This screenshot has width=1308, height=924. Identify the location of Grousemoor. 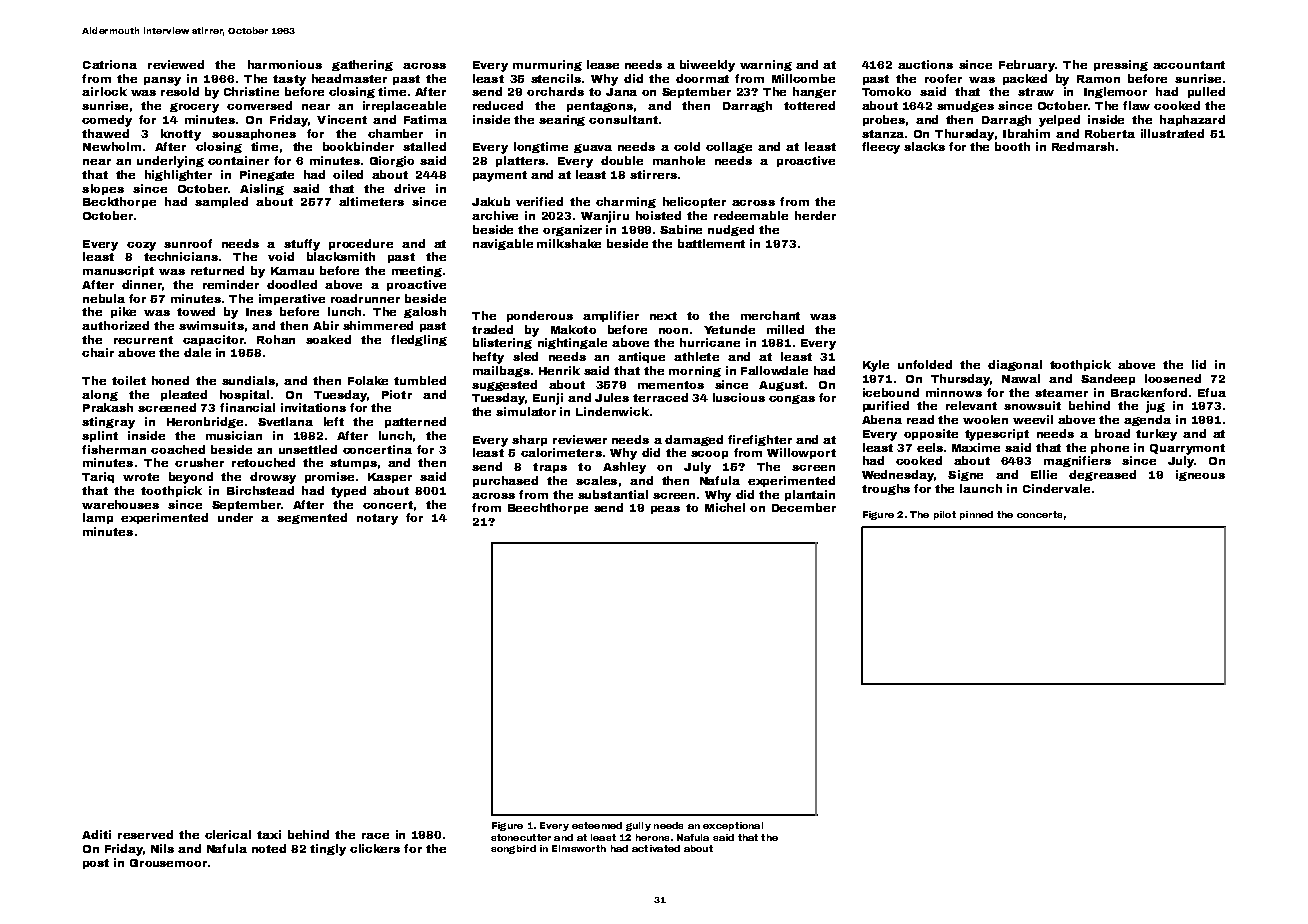
(168, 863).
